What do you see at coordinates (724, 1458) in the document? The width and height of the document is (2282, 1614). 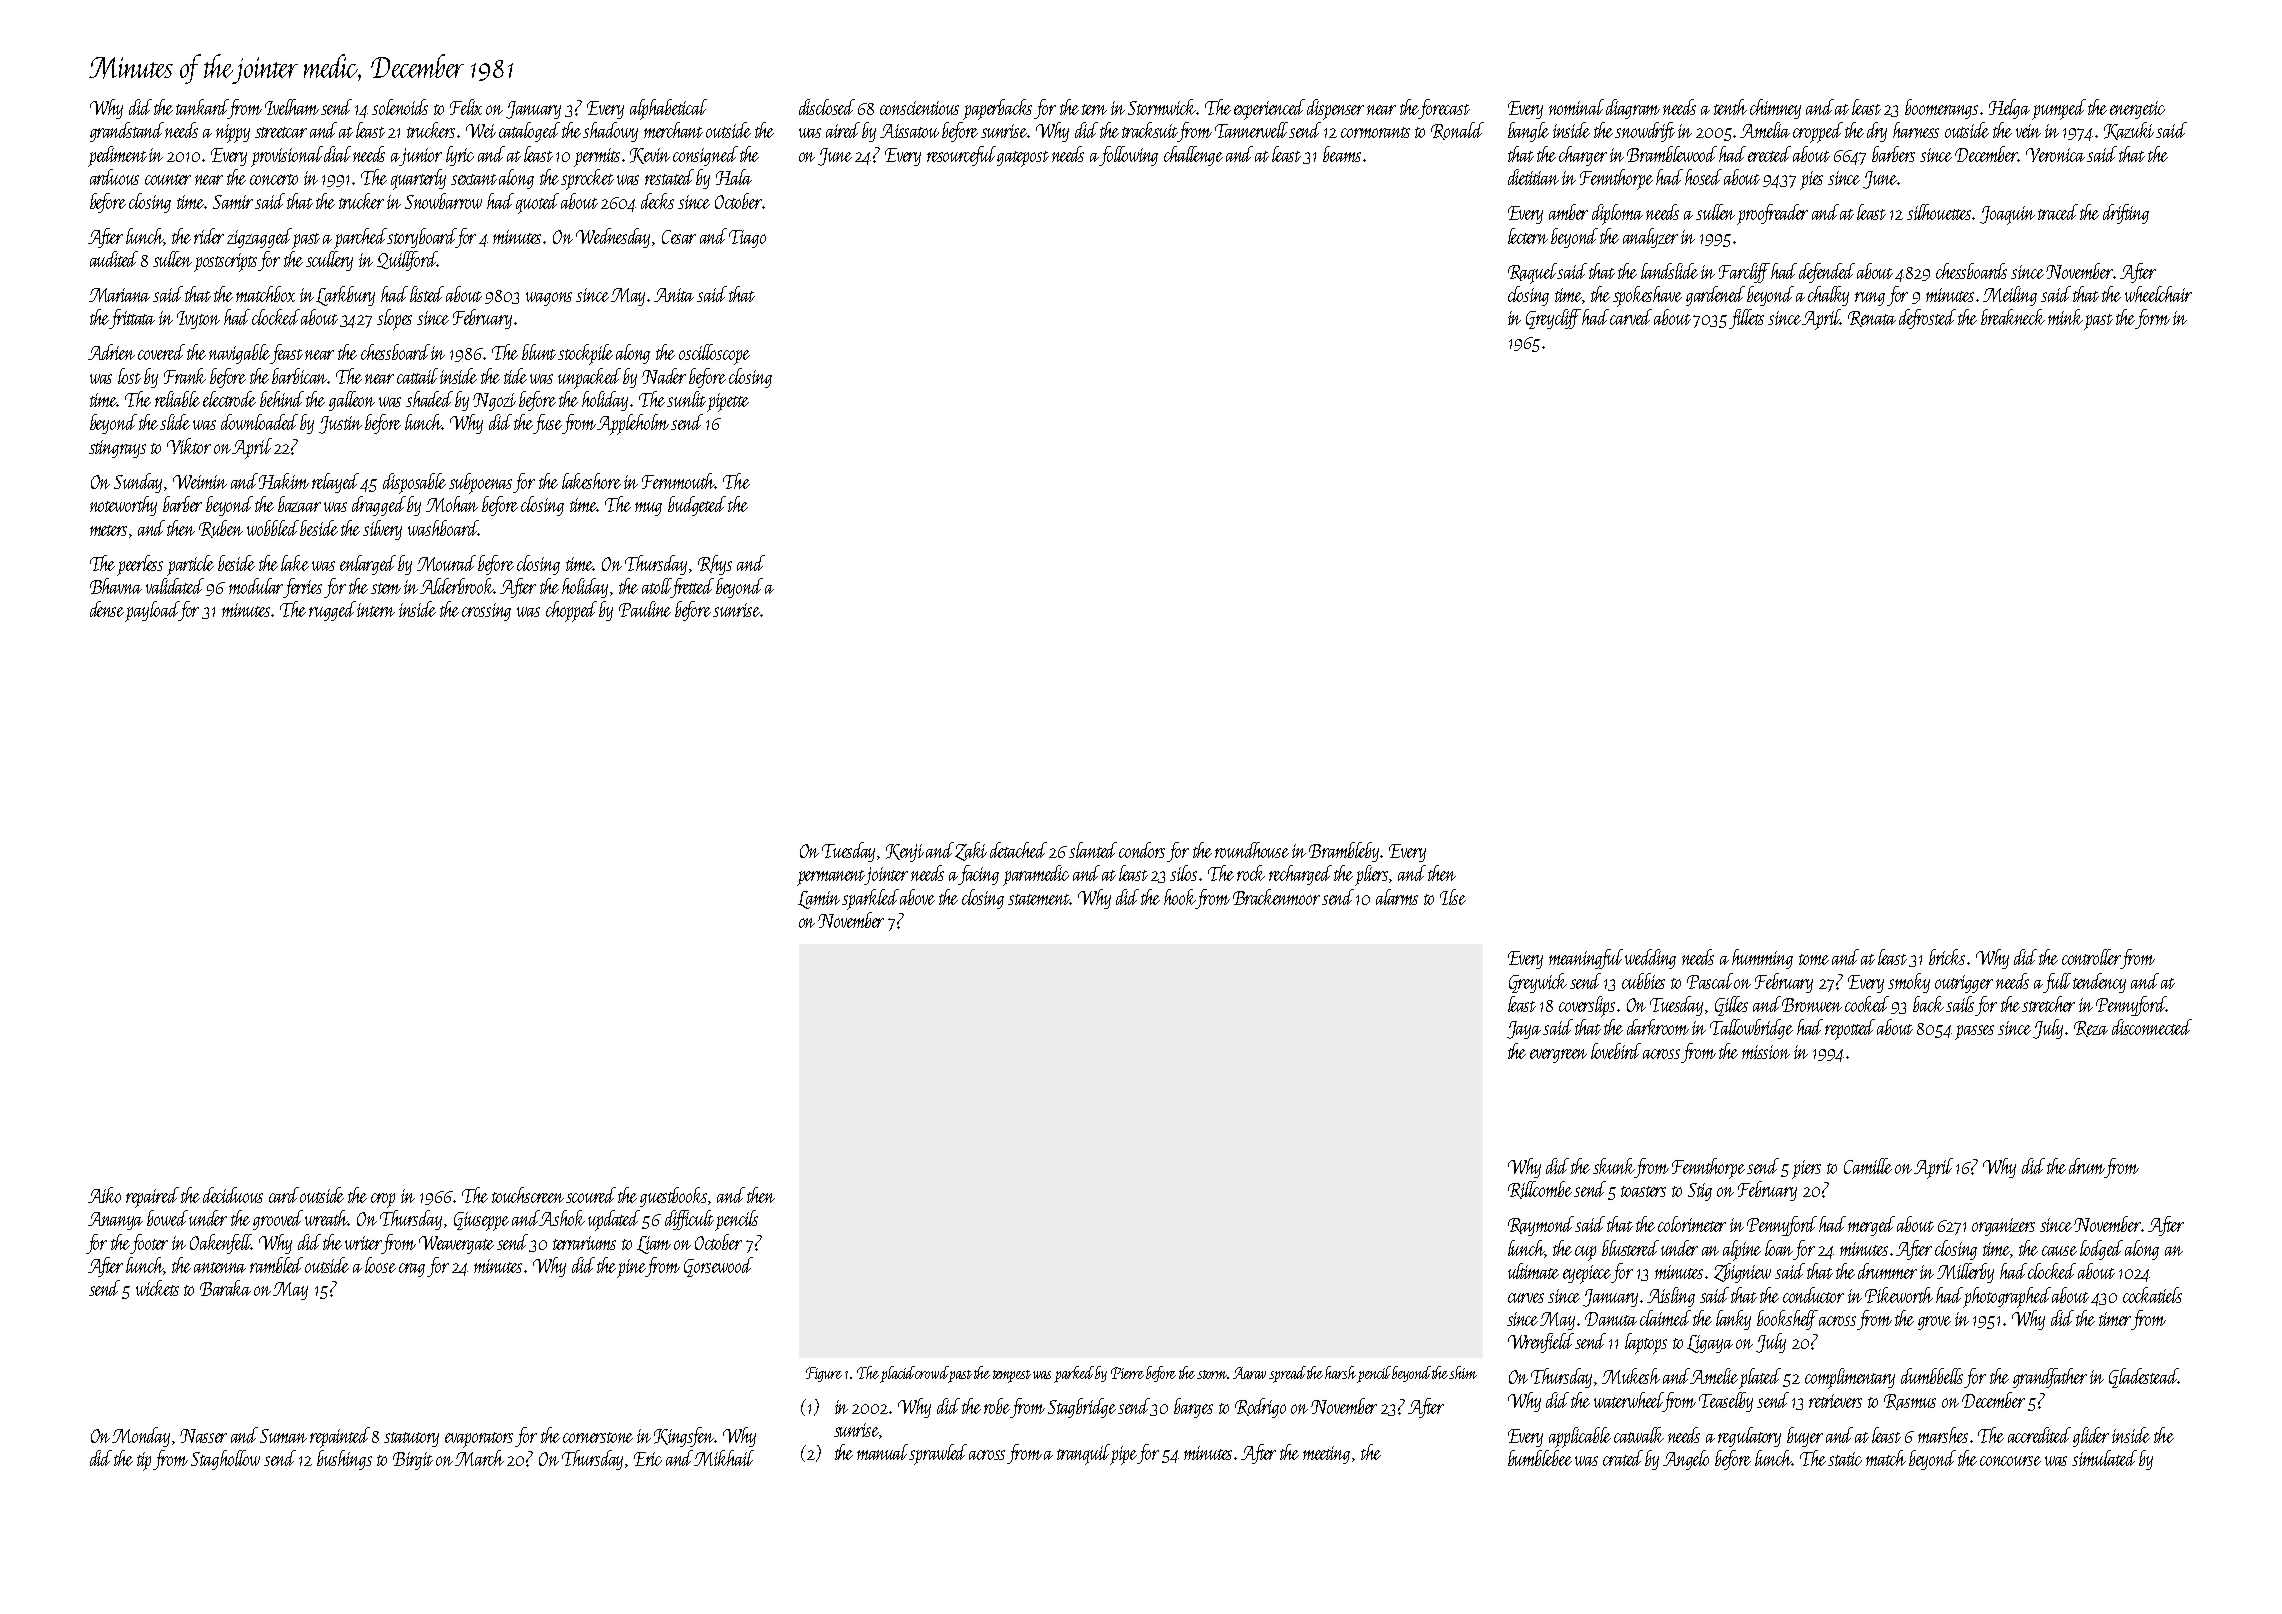 I see `Mikhail` at bounding box center [724, 1458].
